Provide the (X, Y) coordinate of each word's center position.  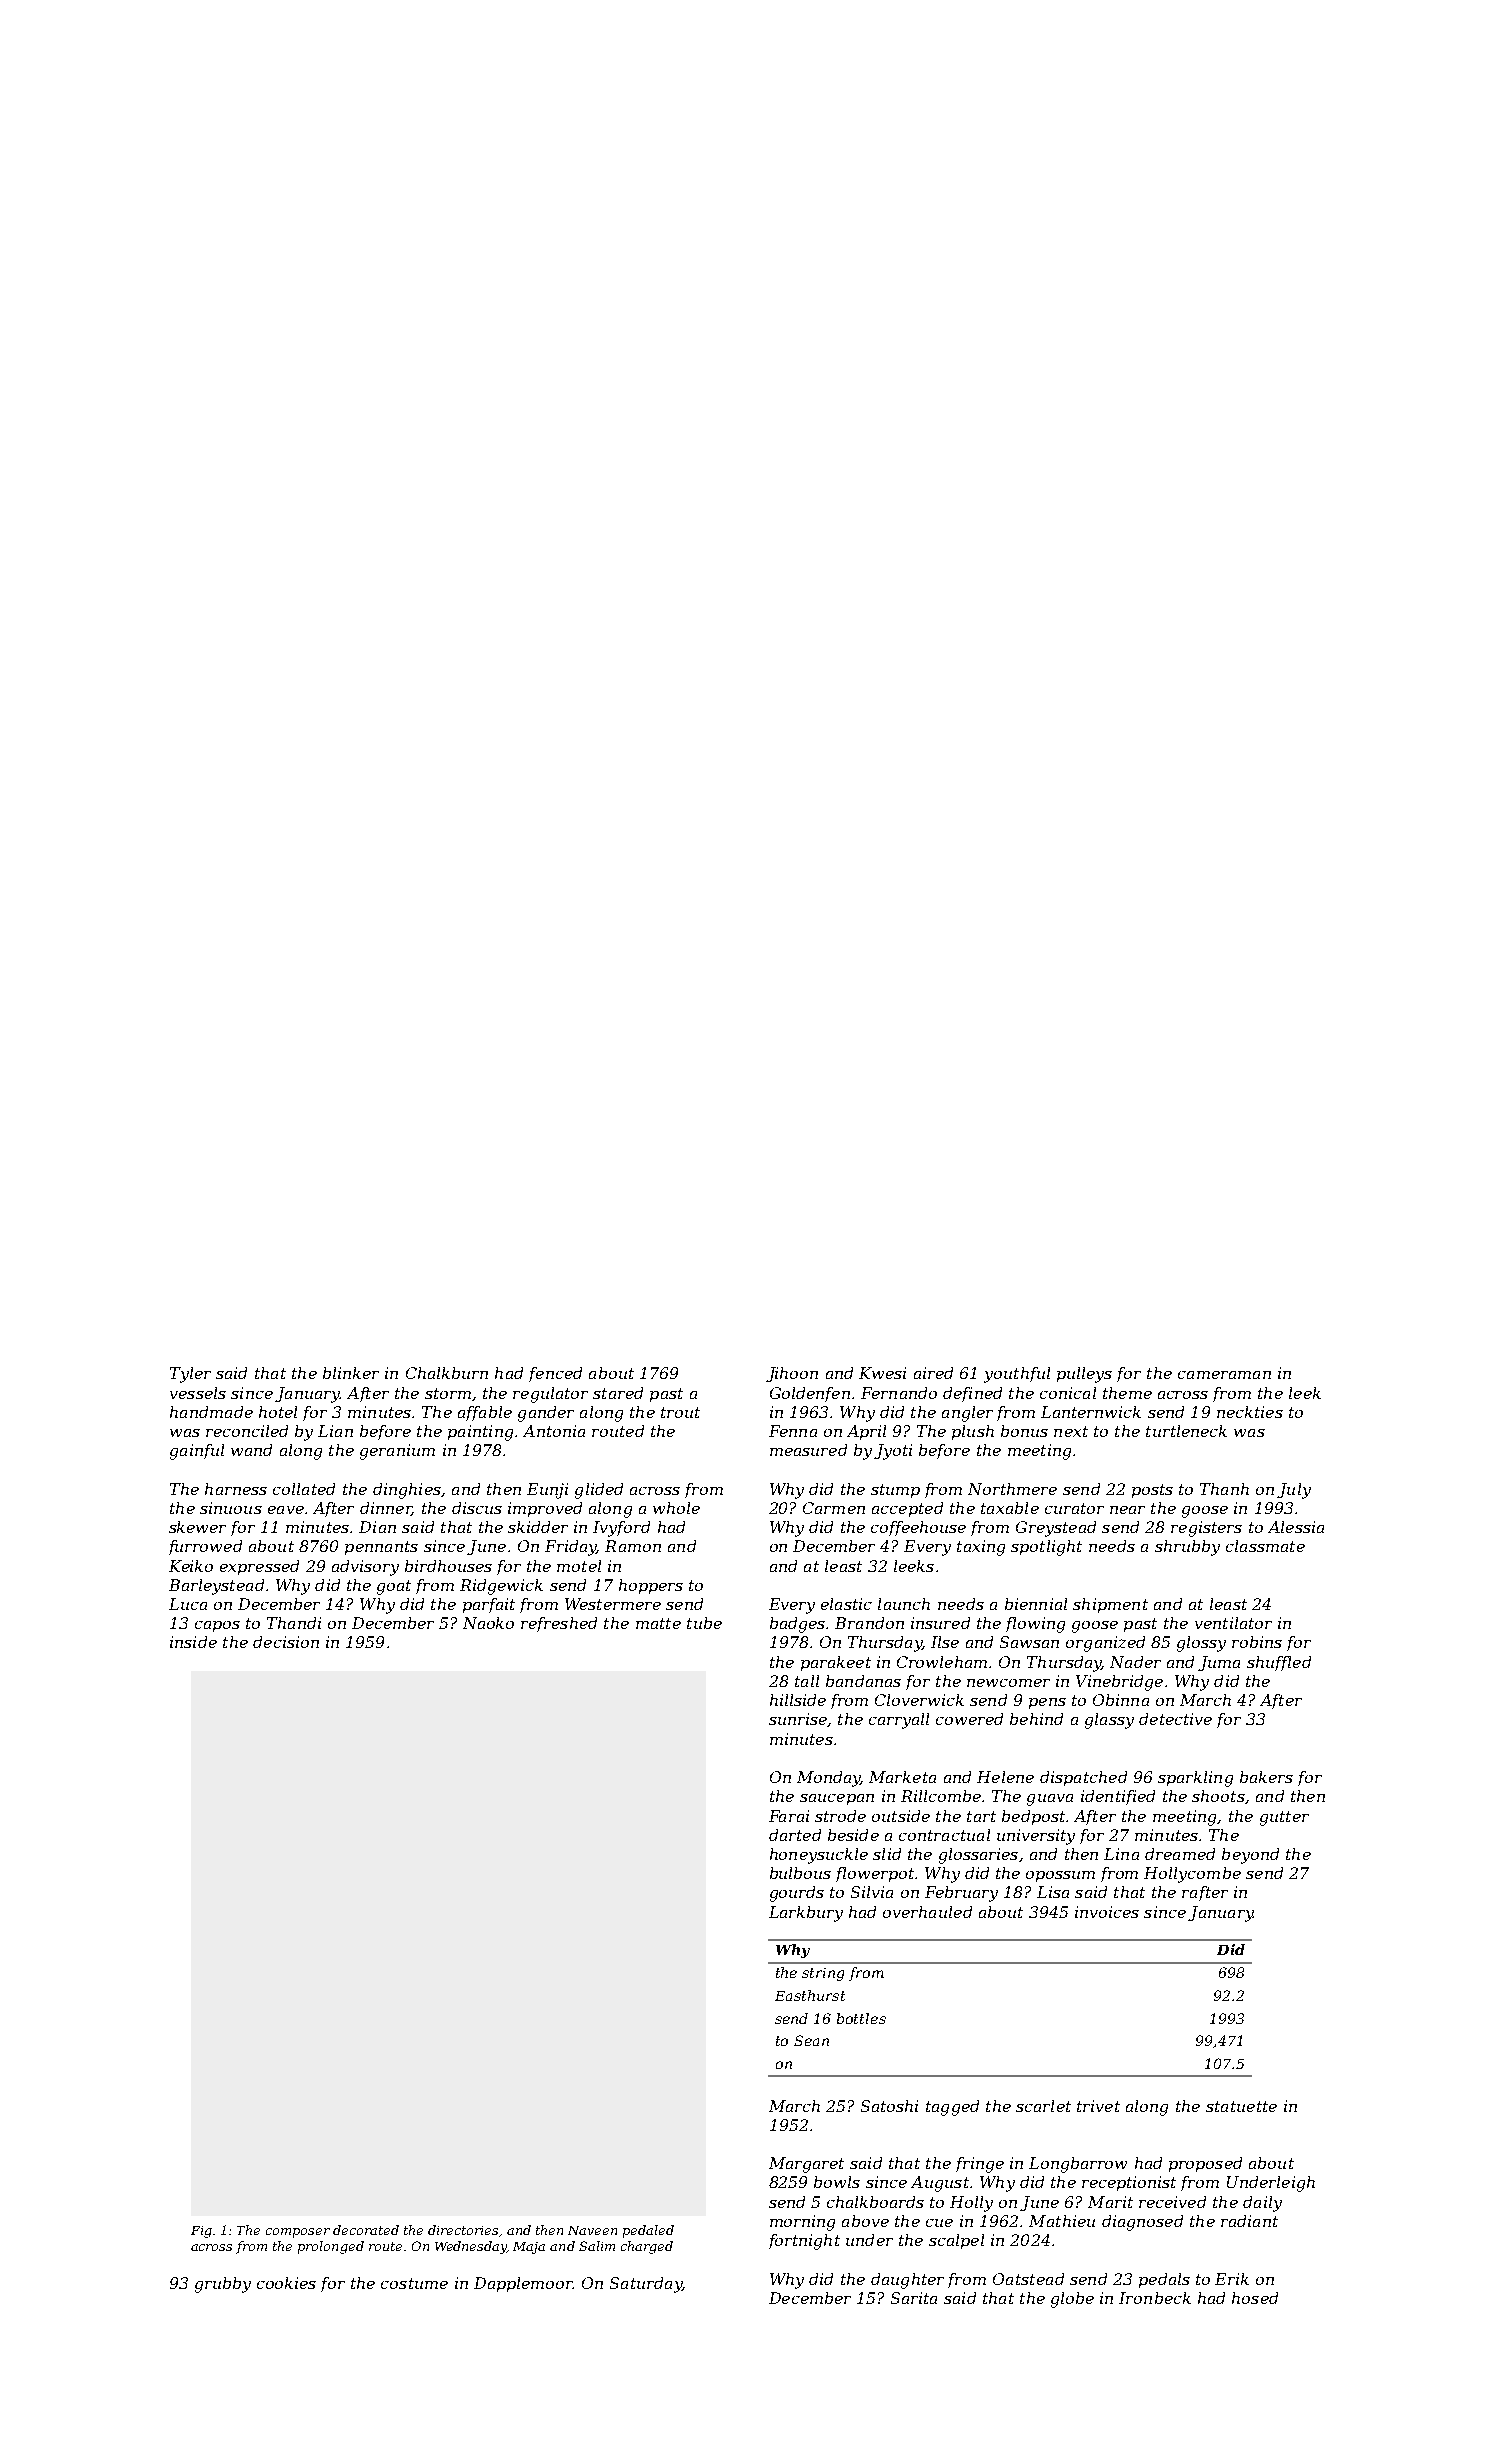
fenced (555, 1374)
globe (1072, 2300)
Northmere (1012, 1489)
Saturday (646, 2285)
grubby (223, 2285)
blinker (351, 1373)
